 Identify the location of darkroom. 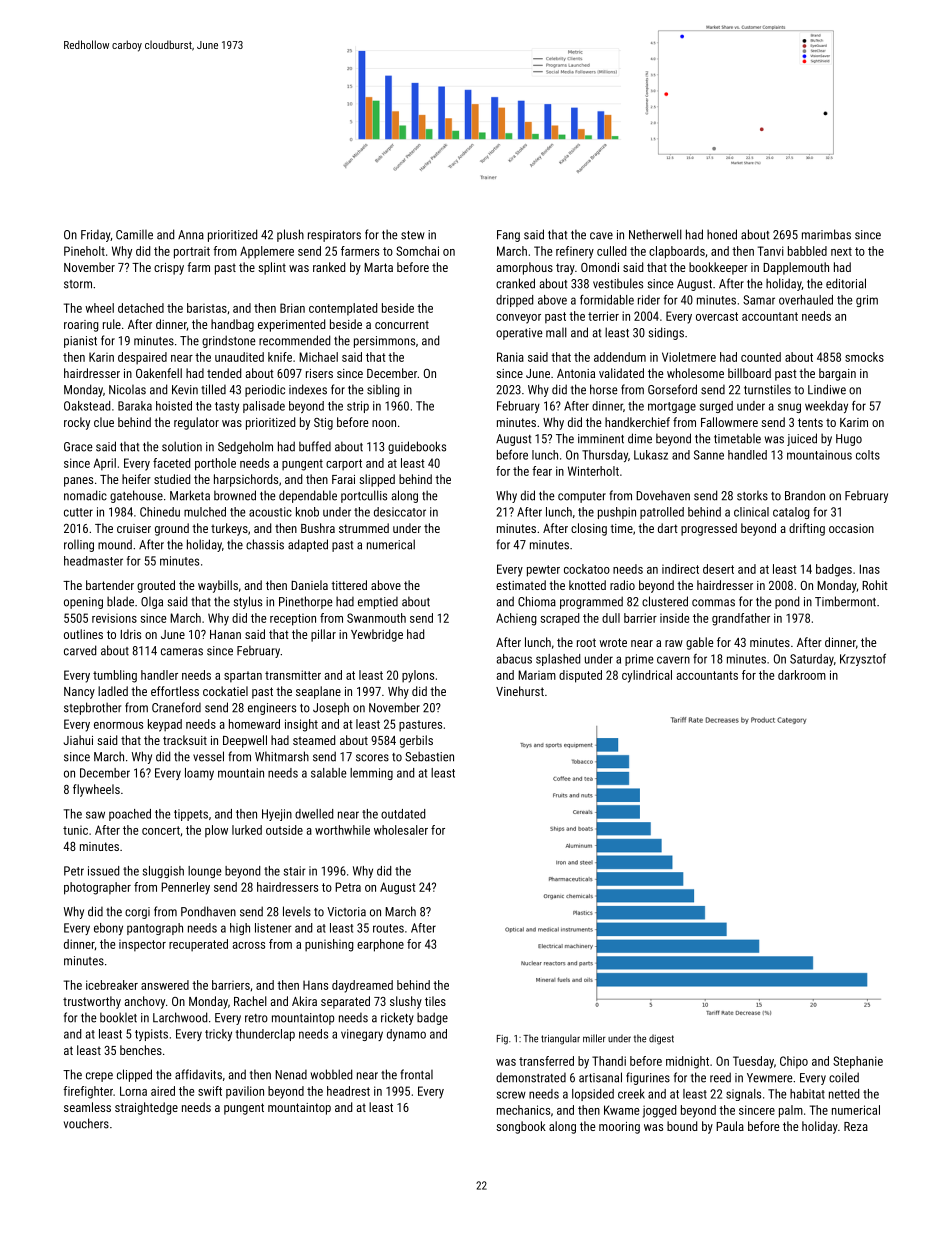
(802, 675).
